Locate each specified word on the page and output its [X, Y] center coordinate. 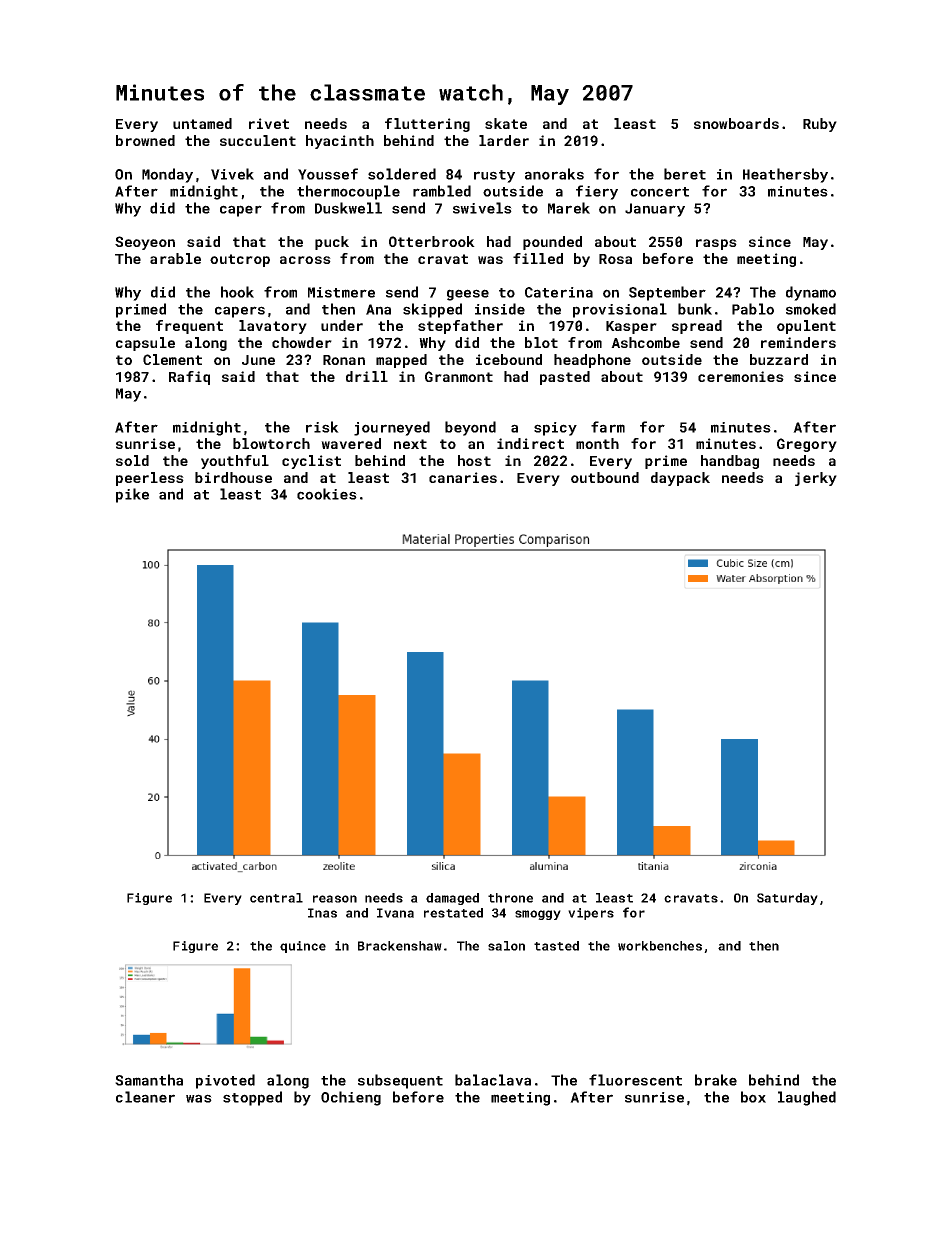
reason [335, 899]
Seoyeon [145, 243]
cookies [327, 494]
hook [237, 292]
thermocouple [348, 192]
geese [468, 295]
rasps [716, 244]
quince [303, 947]
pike [132, 495]
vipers [591, 914]
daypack [680, 479]
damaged [452, 899]
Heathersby [785, 175]
